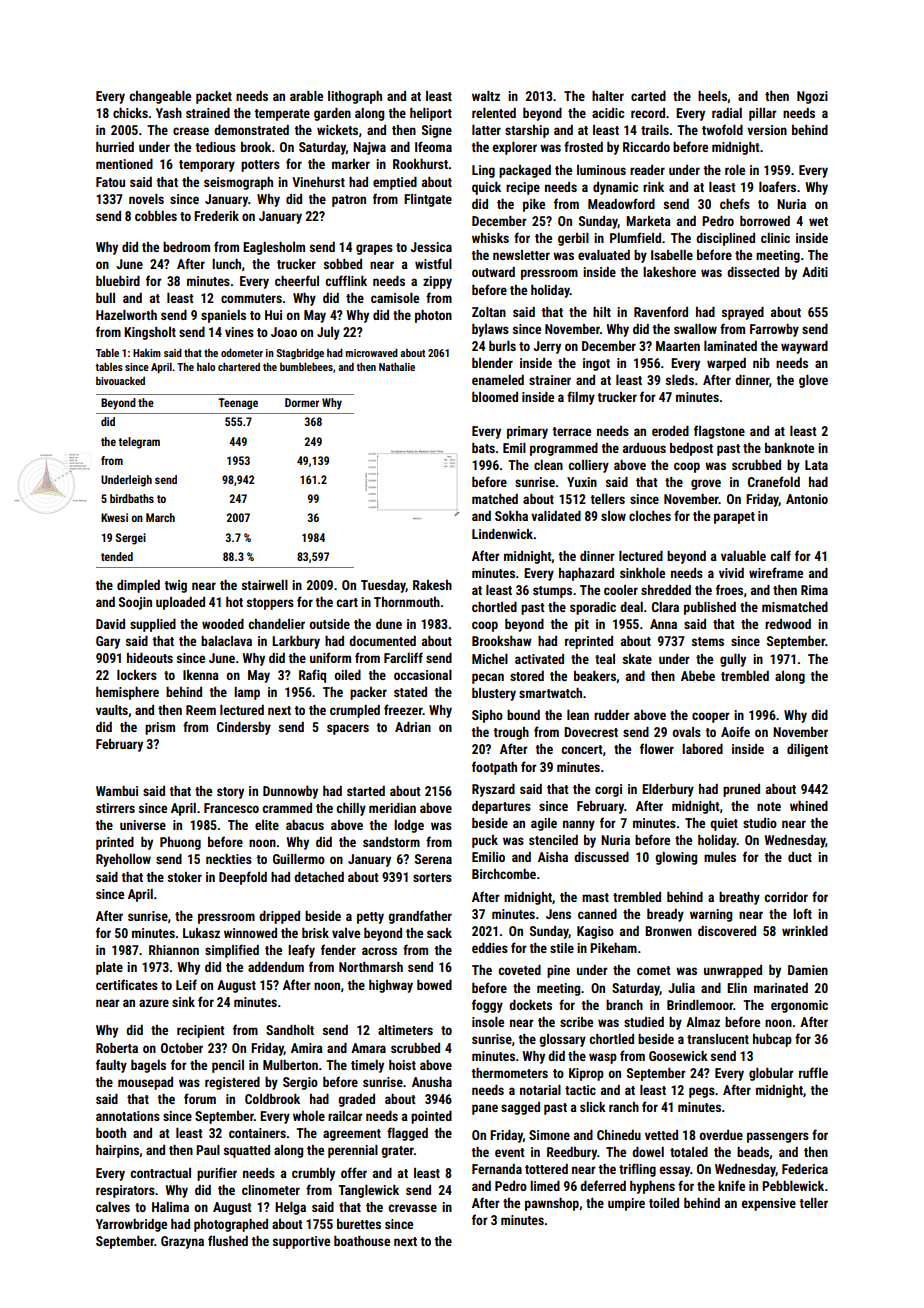 The width and height of the page is (924, 1308). What do you see at coordinates (619, 1135) in the page?
I see `Chinedu` at bounding box center [619, 1135].
